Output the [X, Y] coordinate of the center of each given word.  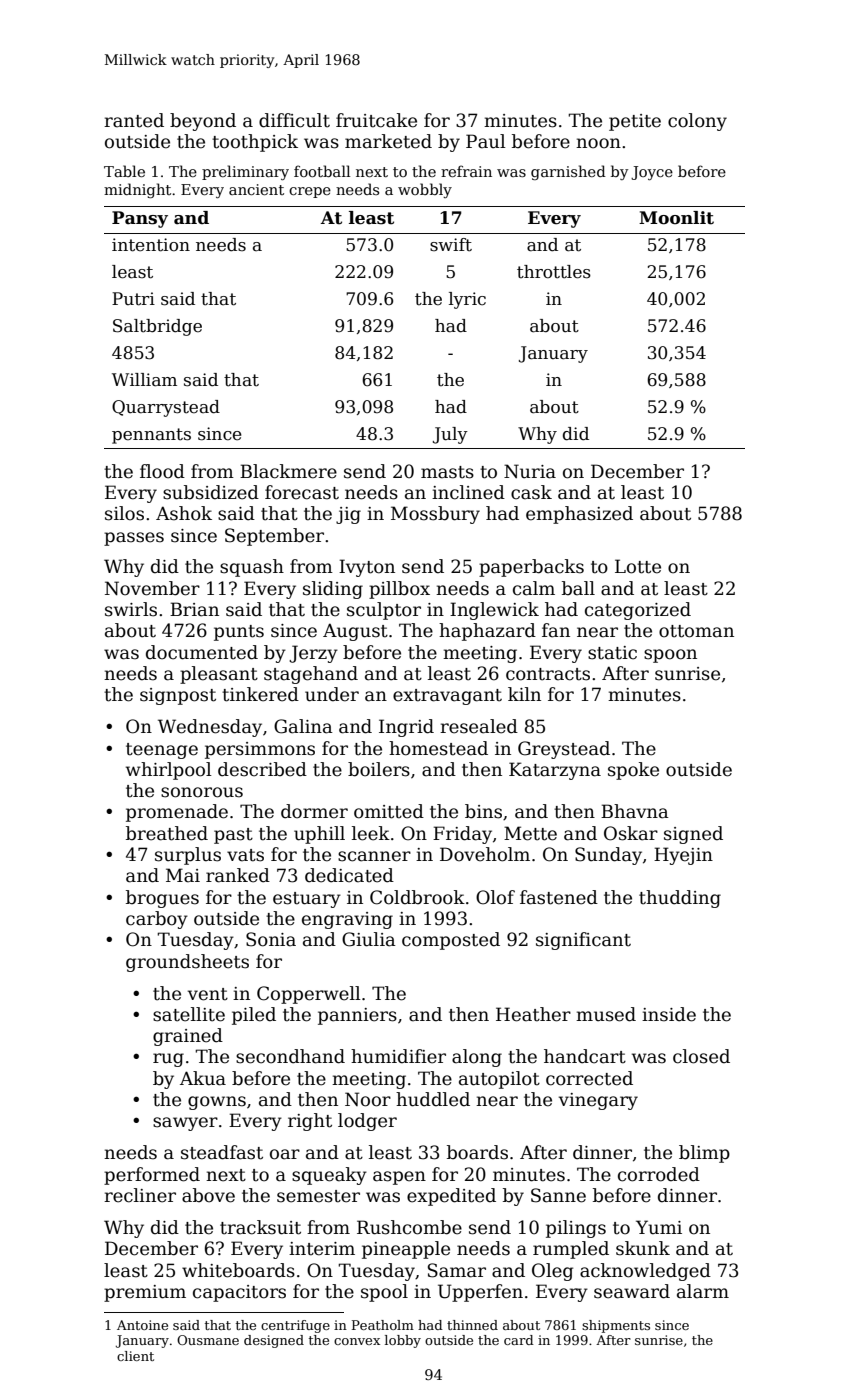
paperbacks [531, 568]
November [152, 588]
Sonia [271, 939]
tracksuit [260, 1227]
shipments [616, 1326]
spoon [670, 656]
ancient [256, 189]
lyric [467, 300]
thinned [472, 1325]
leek [371, 833]
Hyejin [683, 856]
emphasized [579, 515]
